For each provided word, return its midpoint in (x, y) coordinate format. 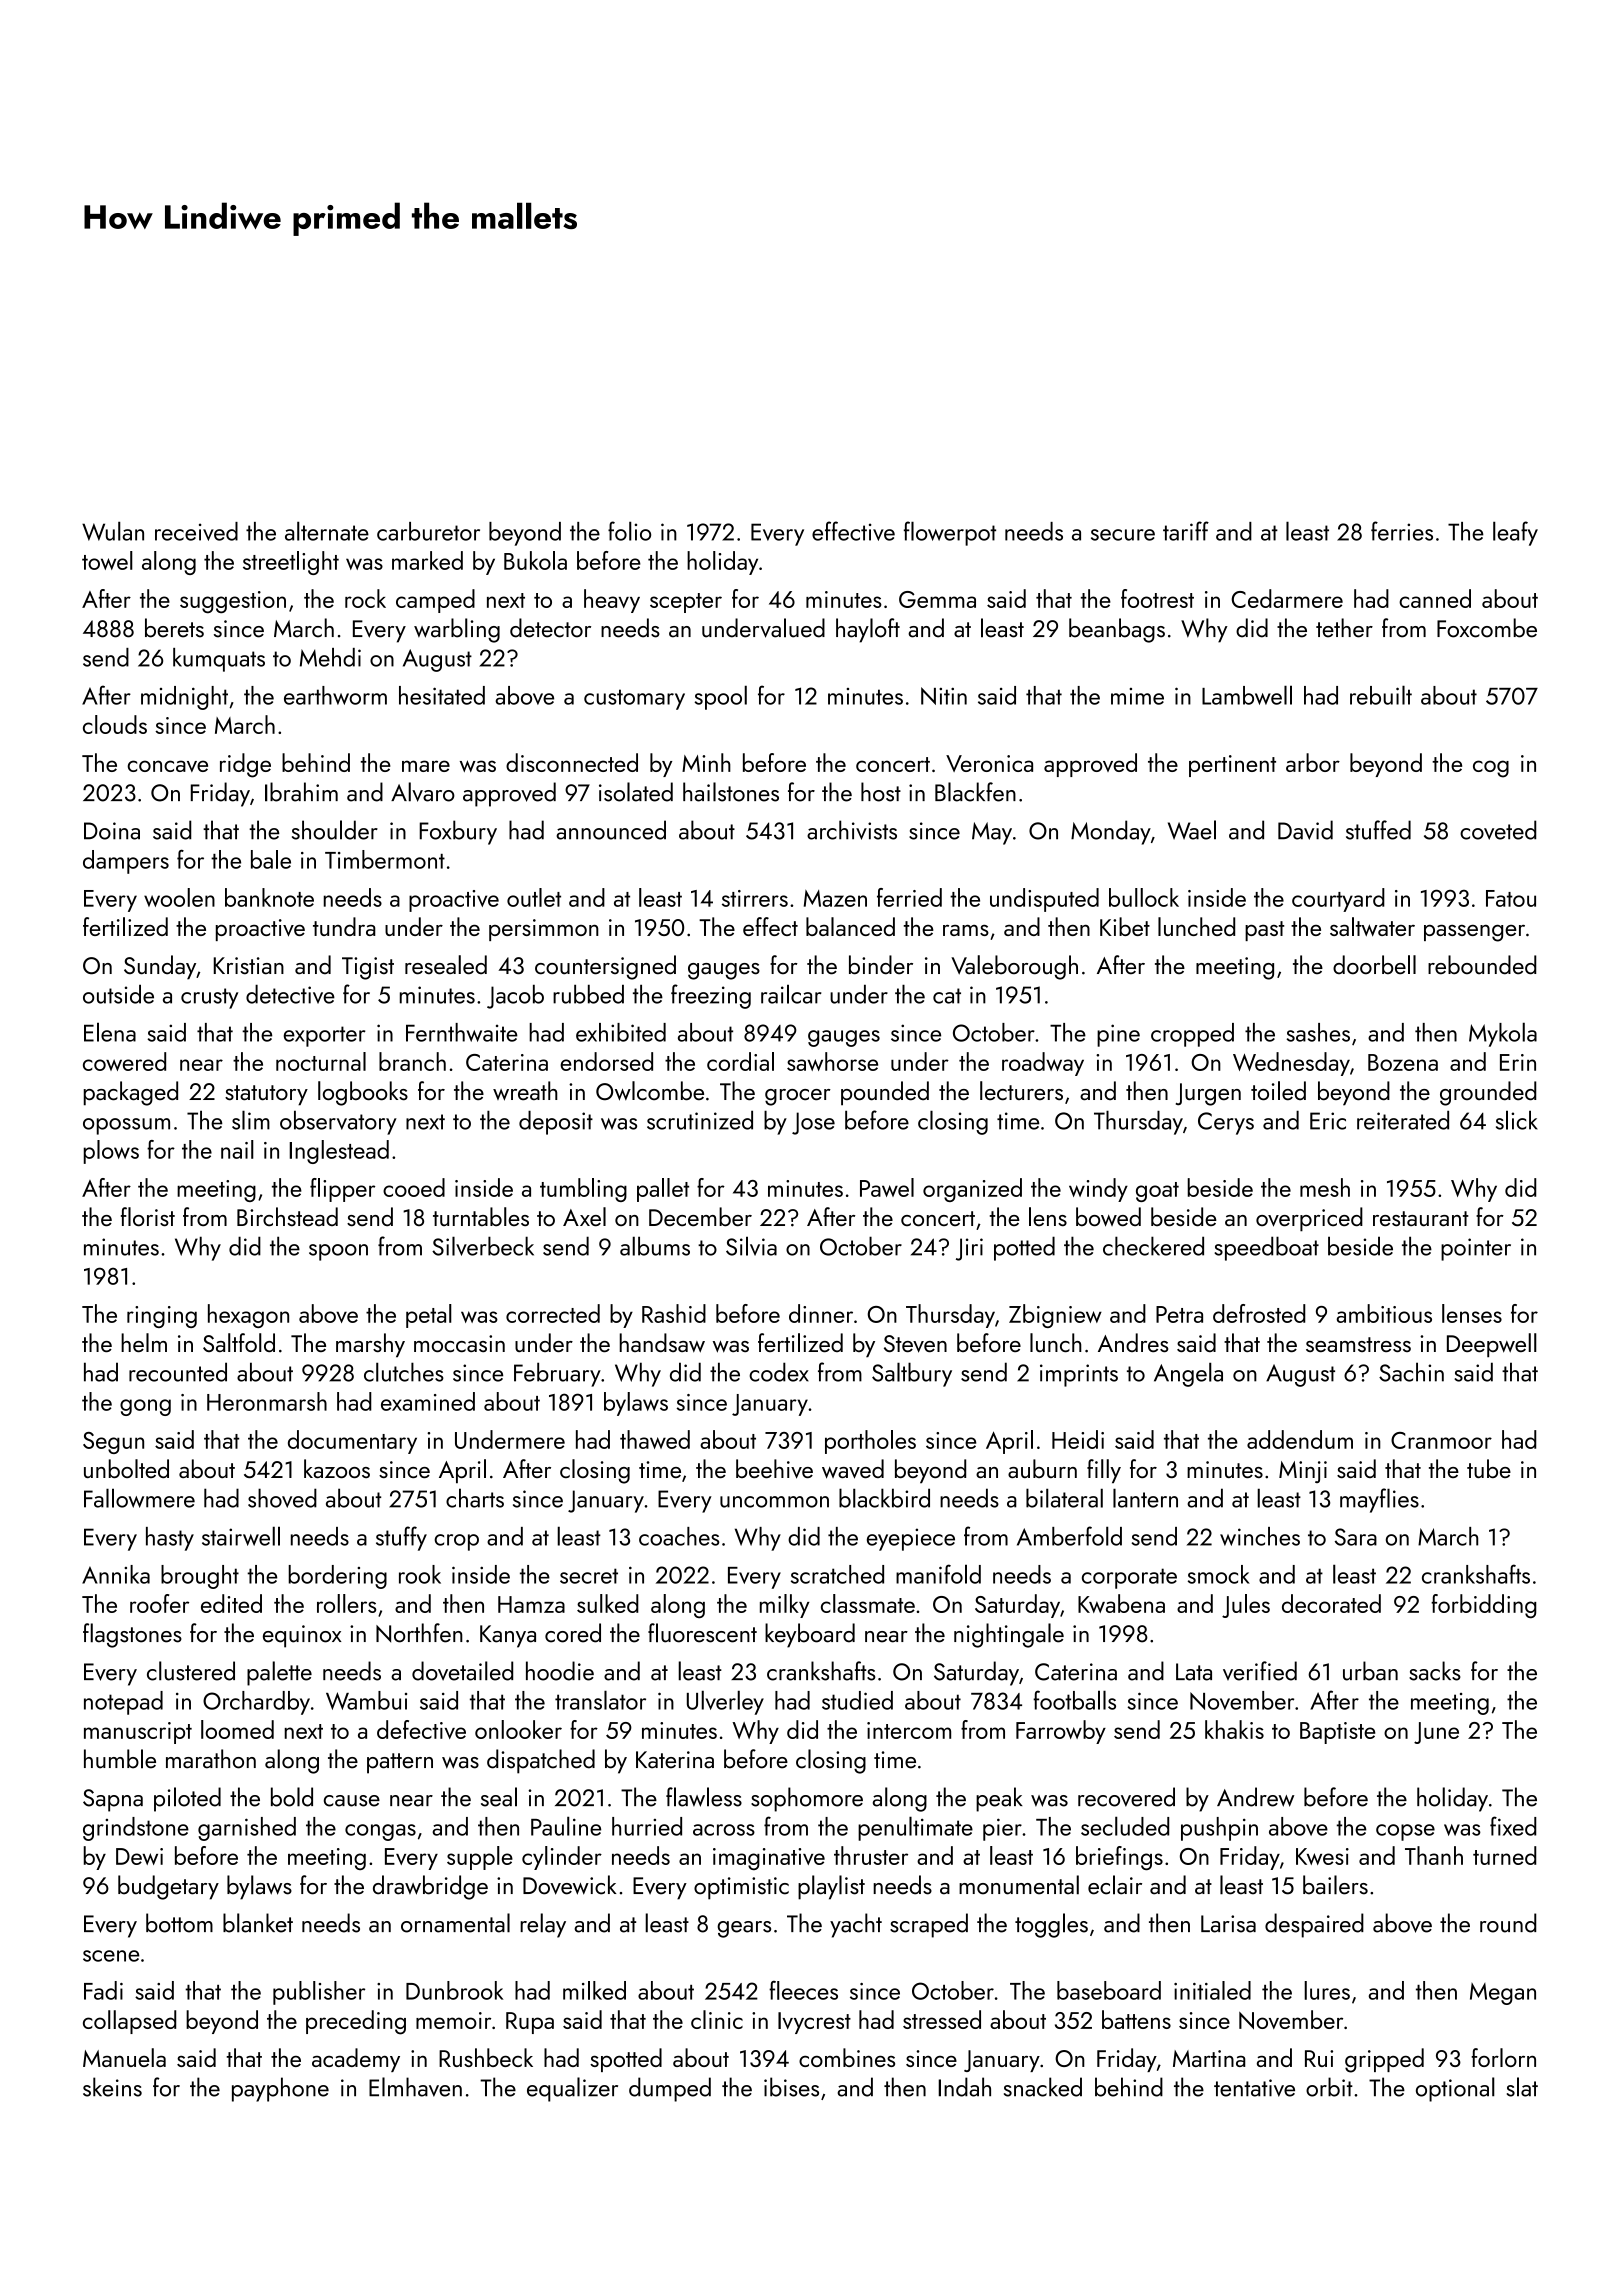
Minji (1303, 1472)
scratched (837, 1574)
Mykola (1503, 1034)
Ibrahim (301, 792)
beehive (774, 1469)
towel (107, 560)
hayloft (868, 630)
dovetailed (462, 1671)
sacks (1435, 1671)
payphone (280, 2089)
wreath (525, 1091)
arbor (1313, 762)
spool (720, 697)
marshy (370, 1345)
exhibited (621, 1032)
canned (1435, 598)
